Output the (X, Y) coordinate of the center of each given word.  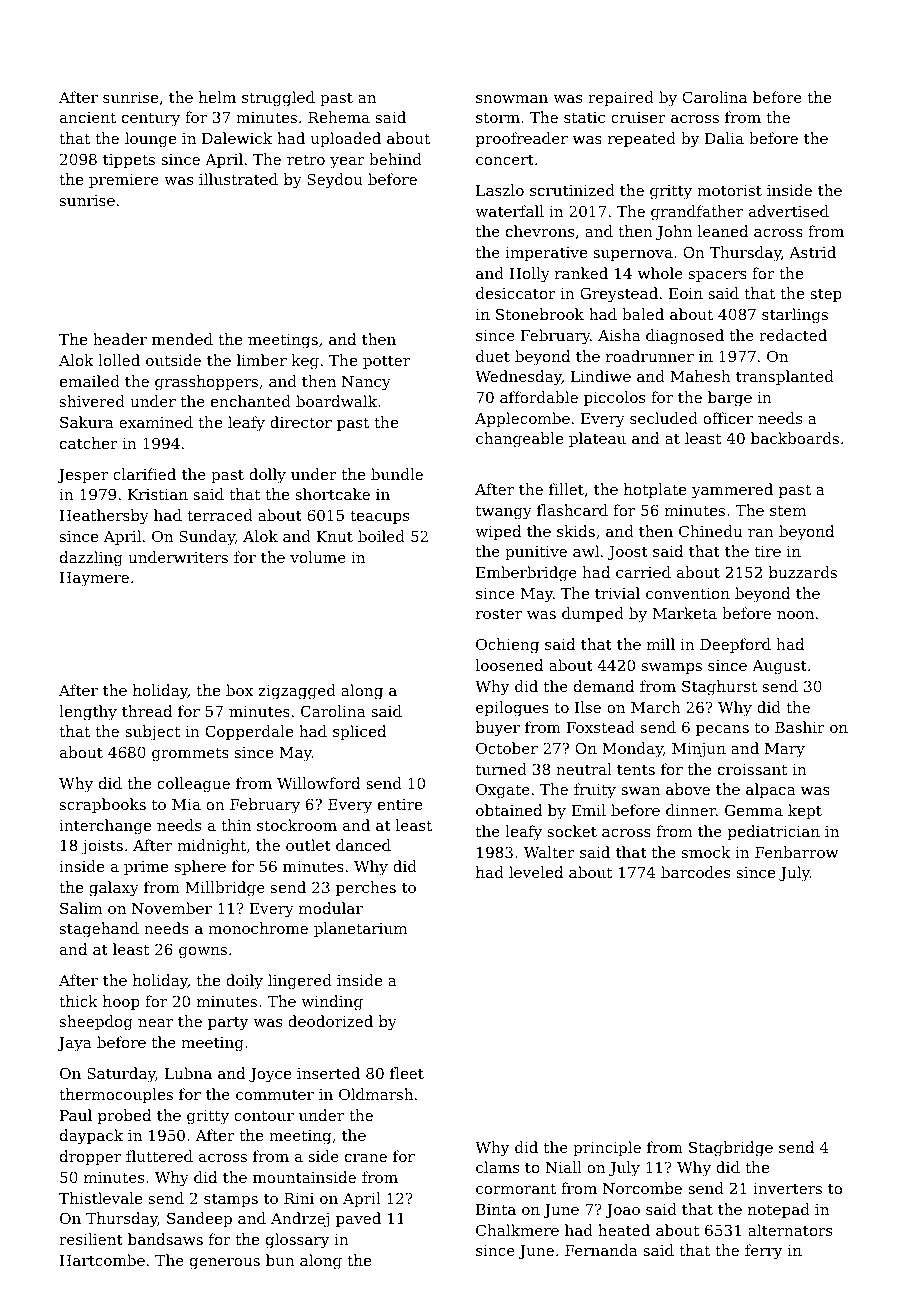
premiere (124, 181)
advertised (789, 211)
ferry (763, 1252)
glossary (297, 1241)
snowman (512, 99)
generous (225, 1264)
